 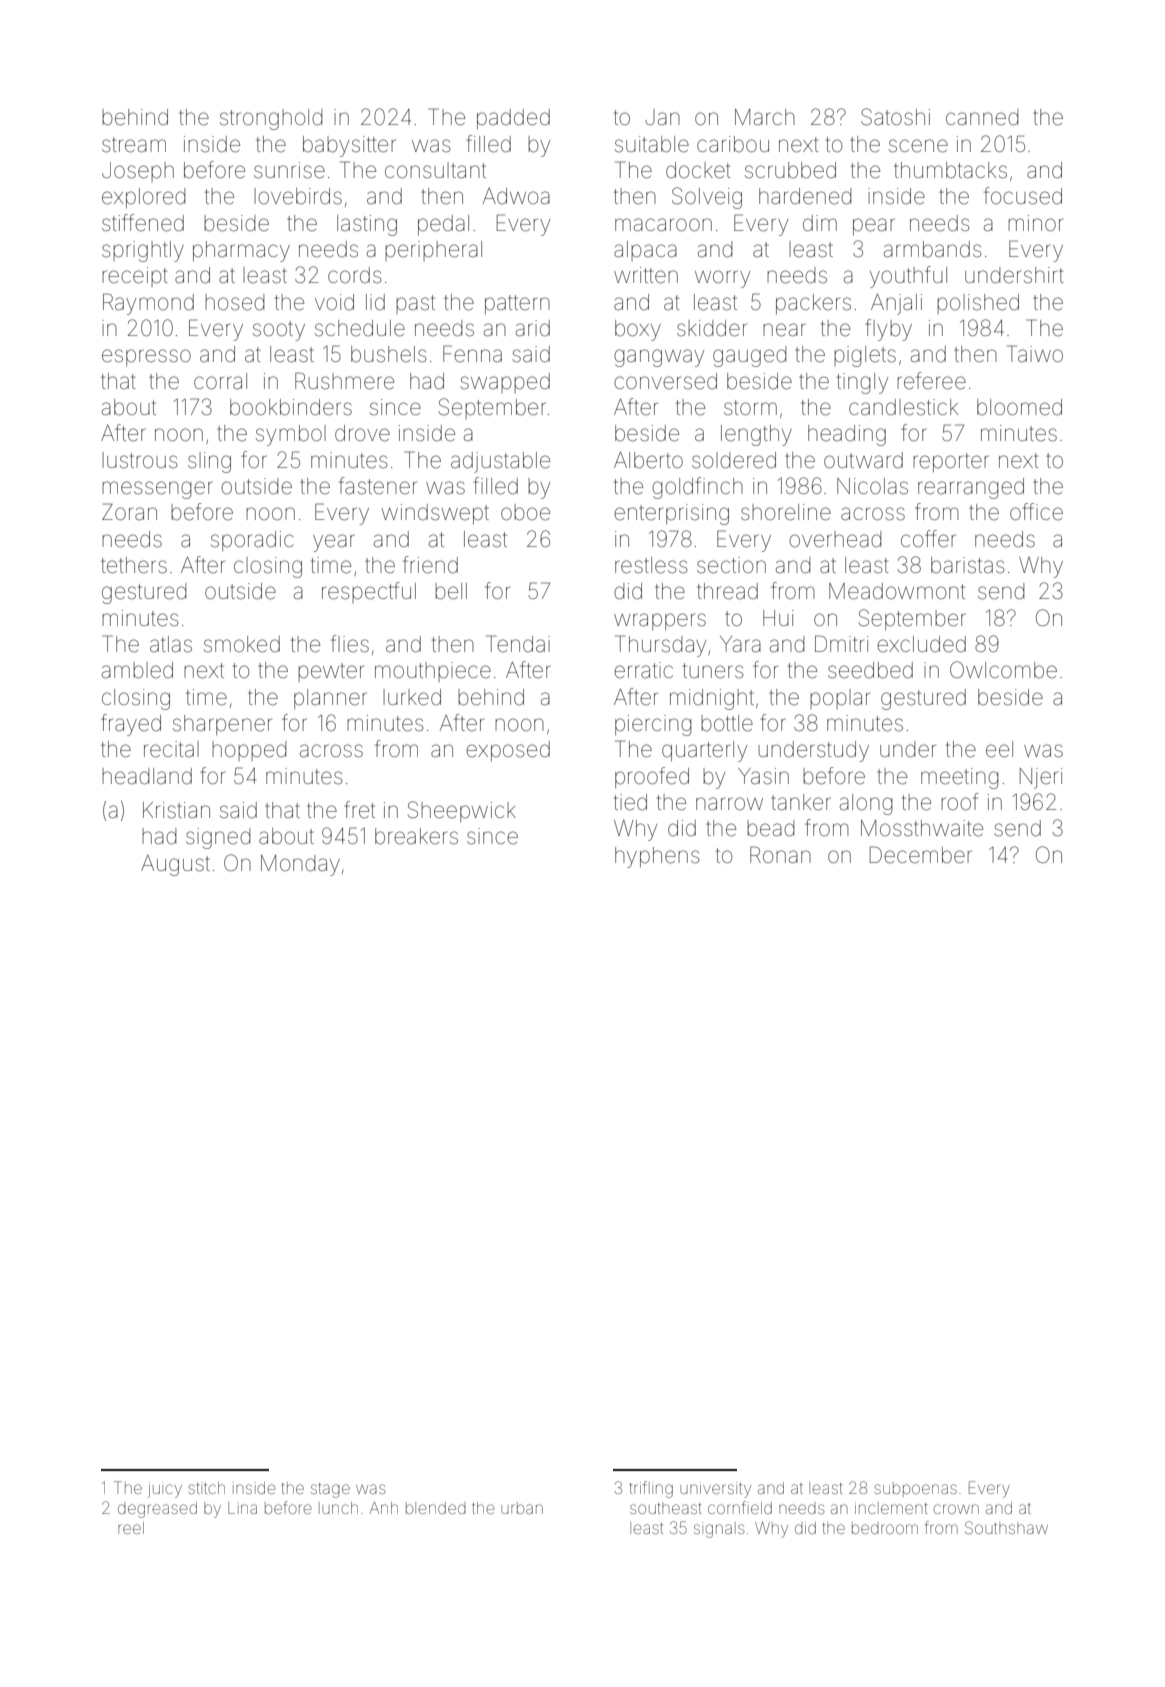 I want to click on blended, so click(x=436, y=1508).
